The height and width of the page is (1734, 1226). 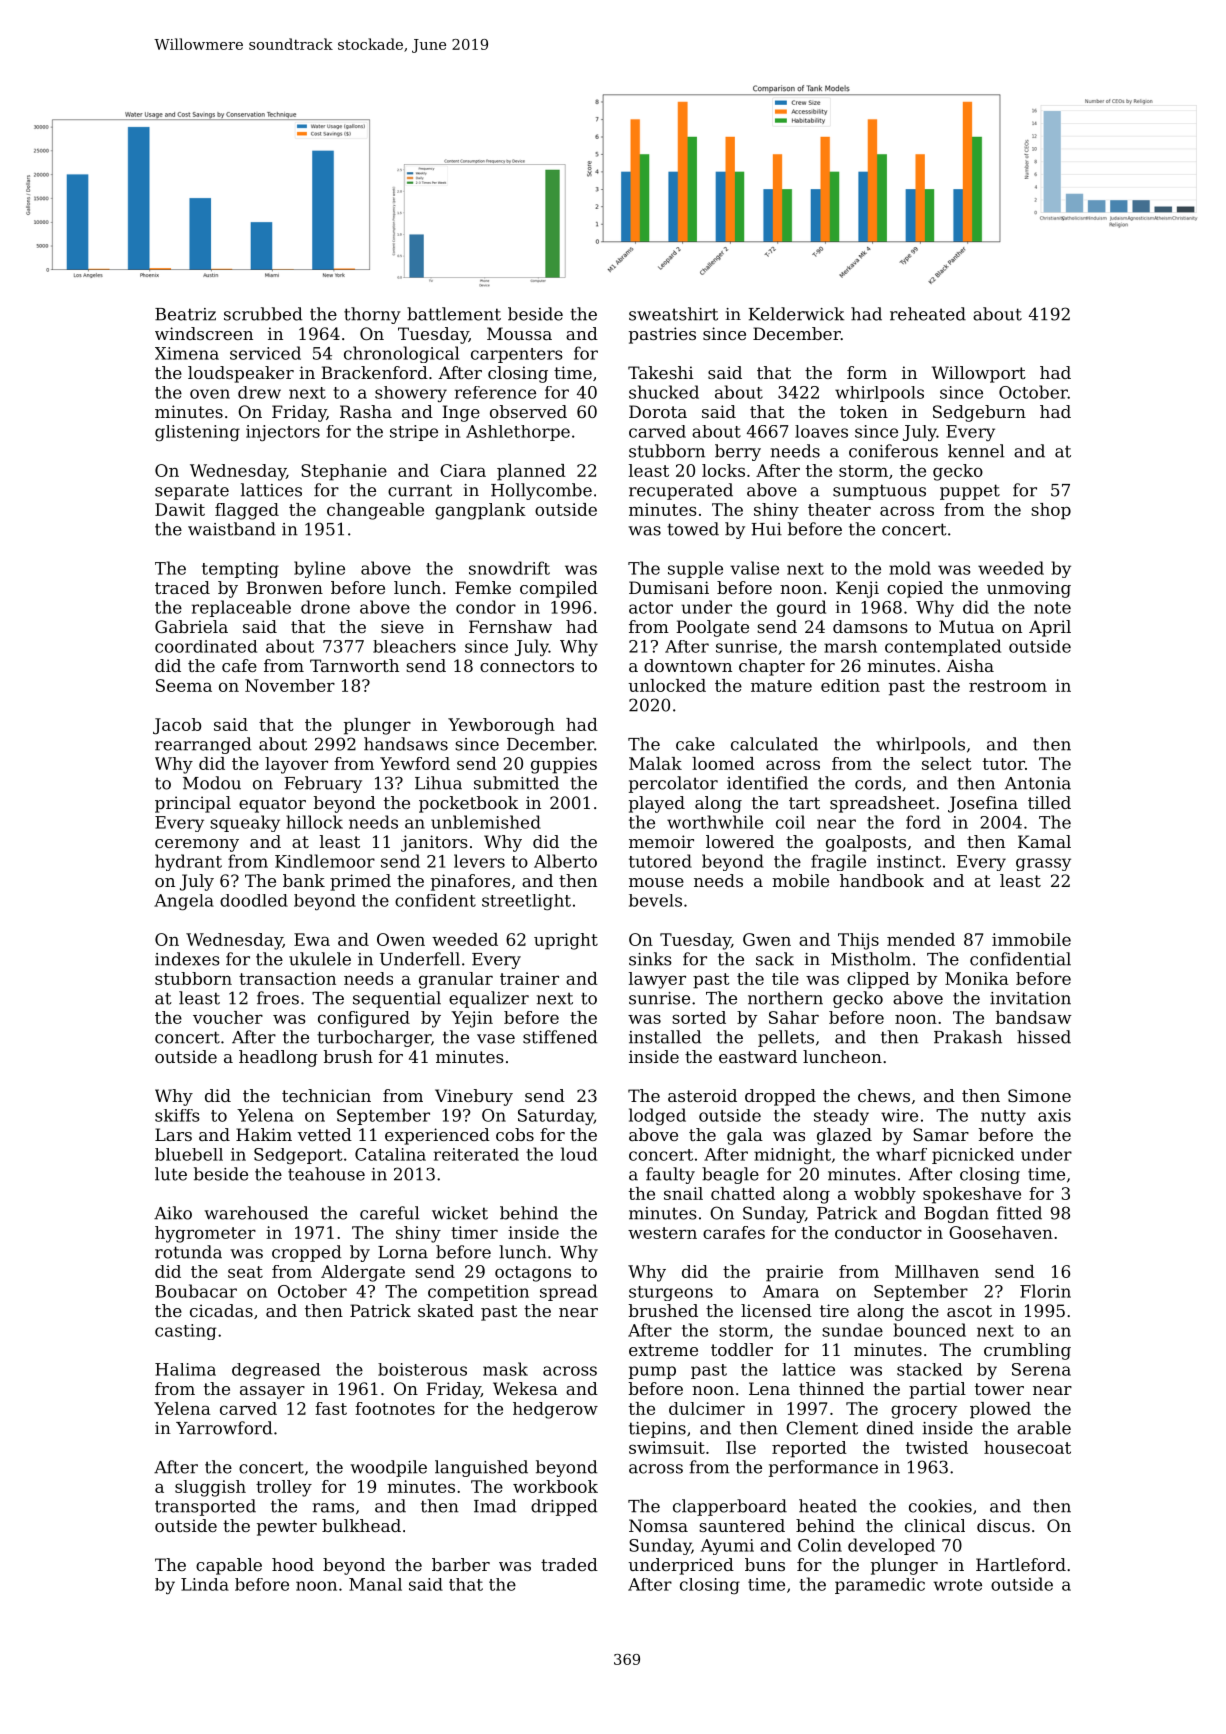 What do you see at coordinates (205, 1584) in the page?
I see `Linda` at bounding box center [205, 1584].
